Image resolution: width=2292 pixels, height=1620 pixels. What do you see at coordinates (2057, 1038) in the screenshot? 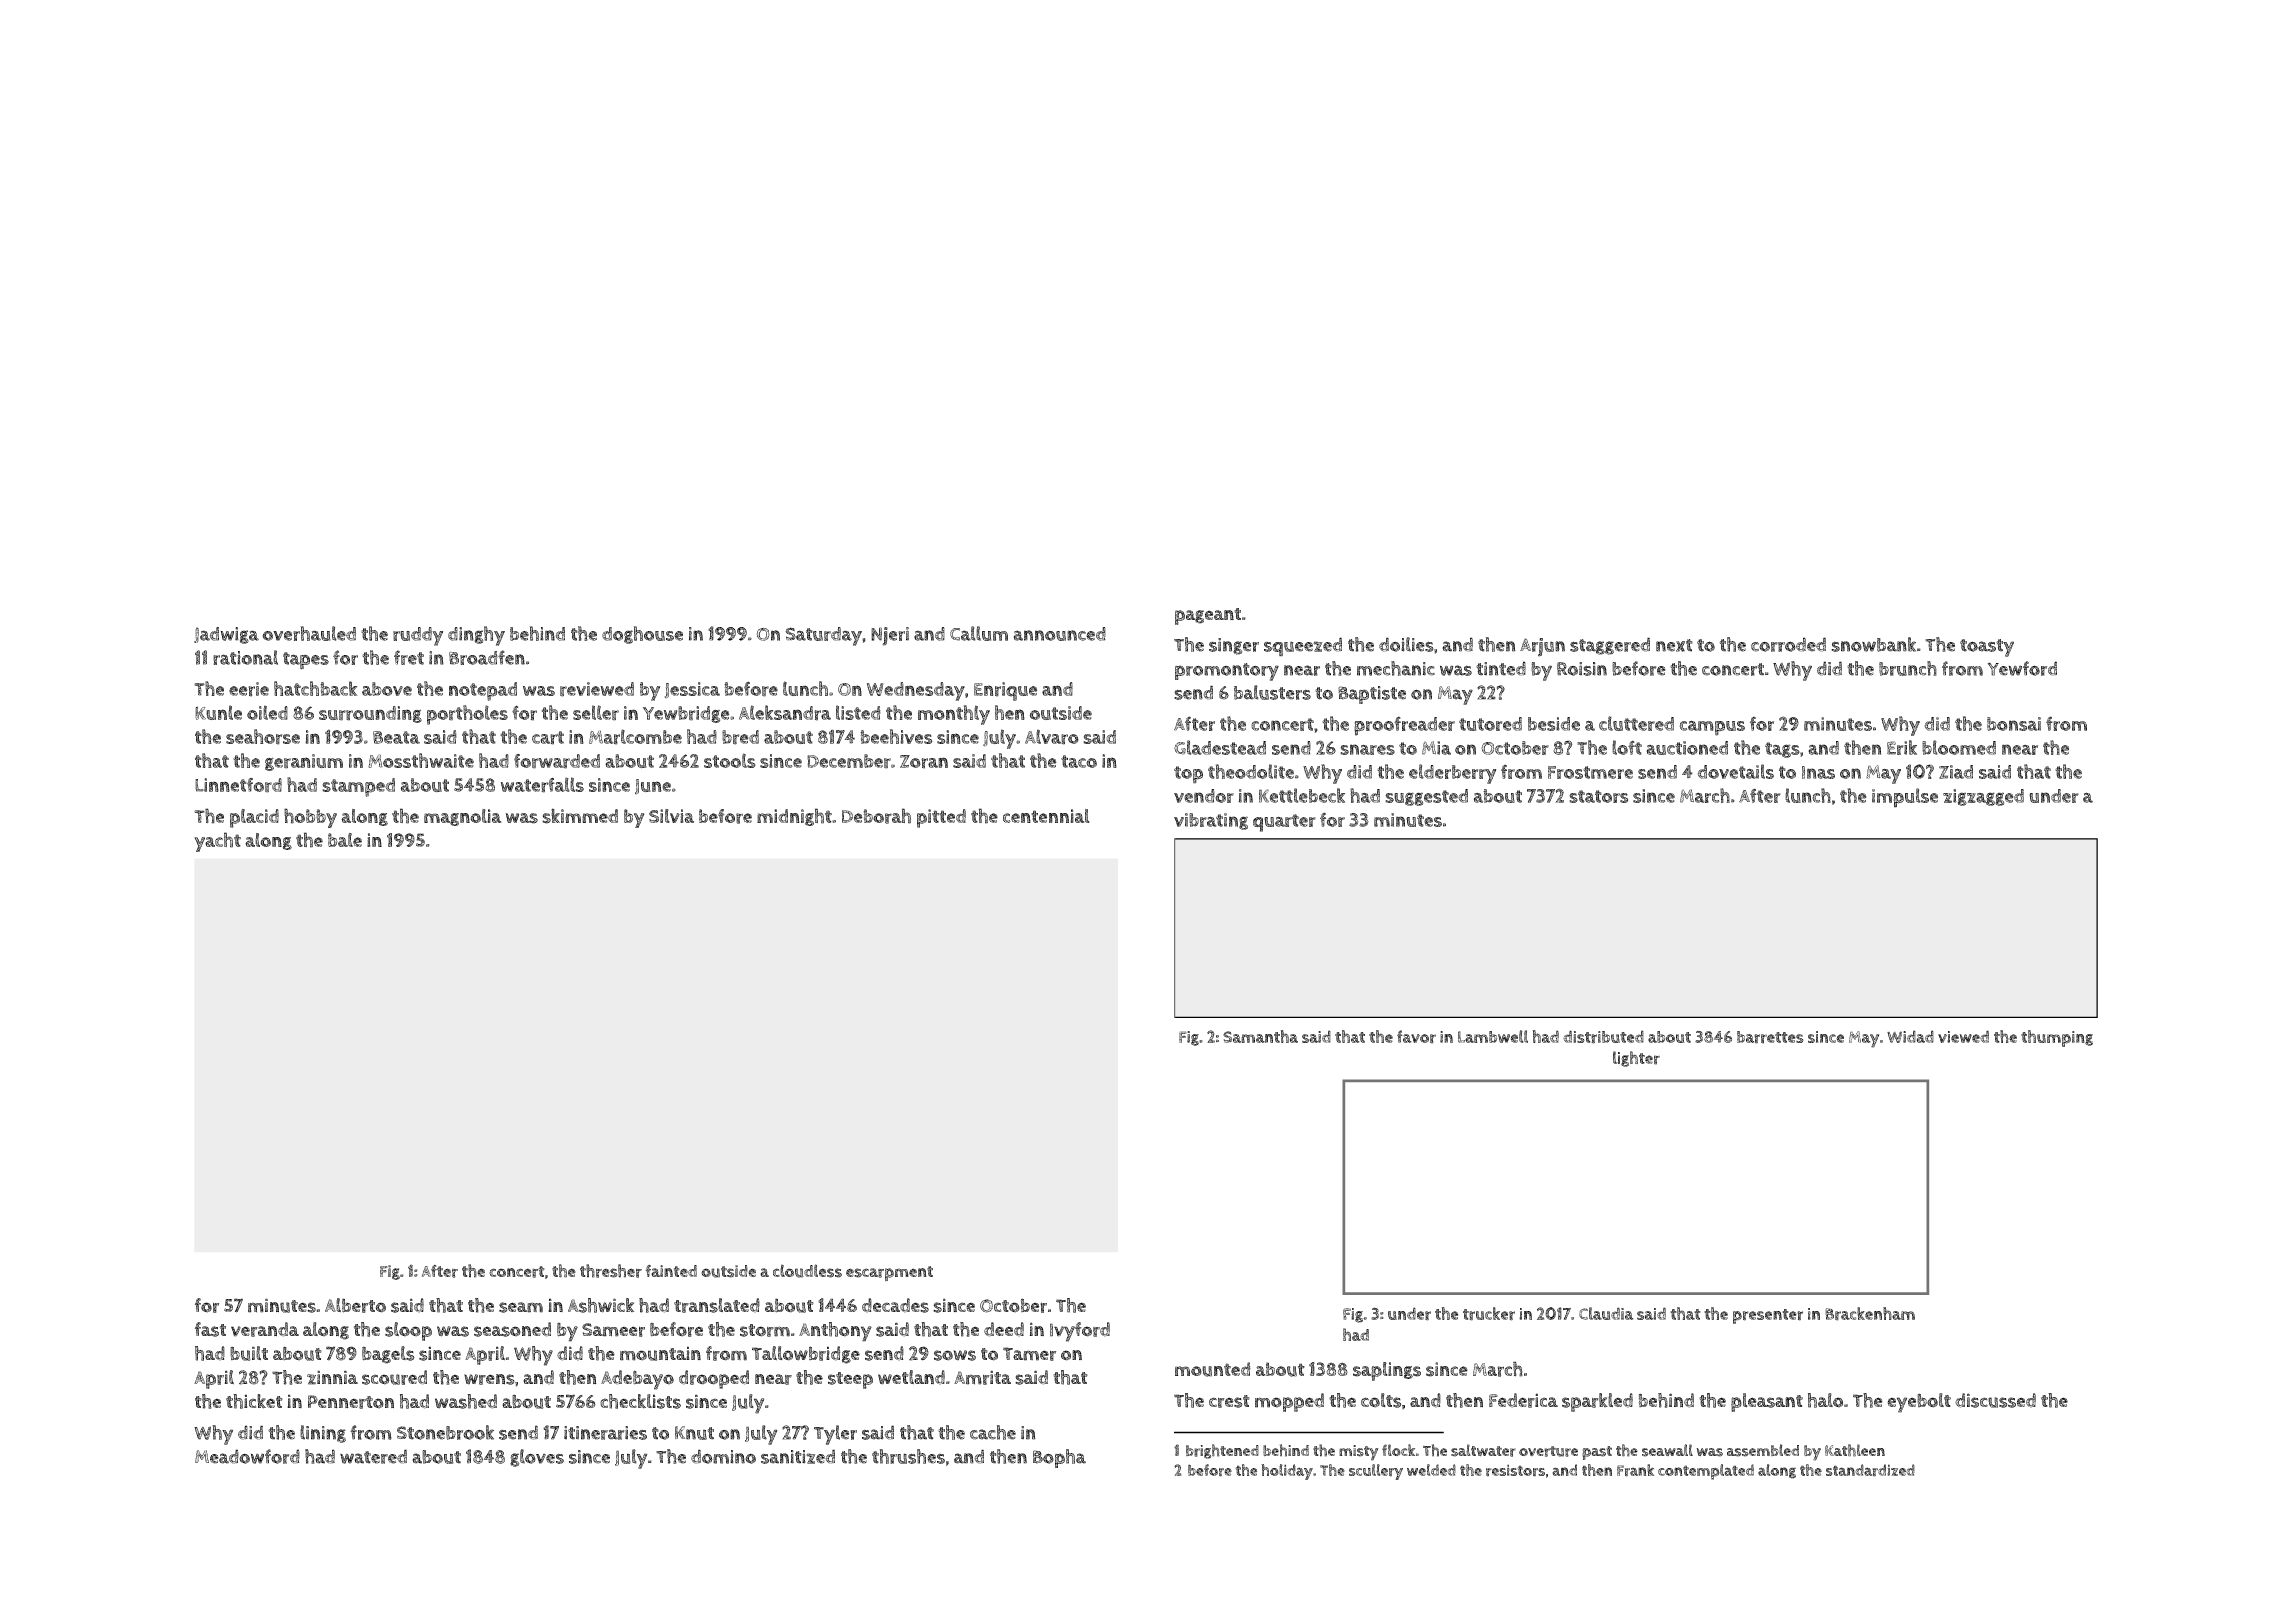
I see `thumping` at bounding box center [2057, 1038].
